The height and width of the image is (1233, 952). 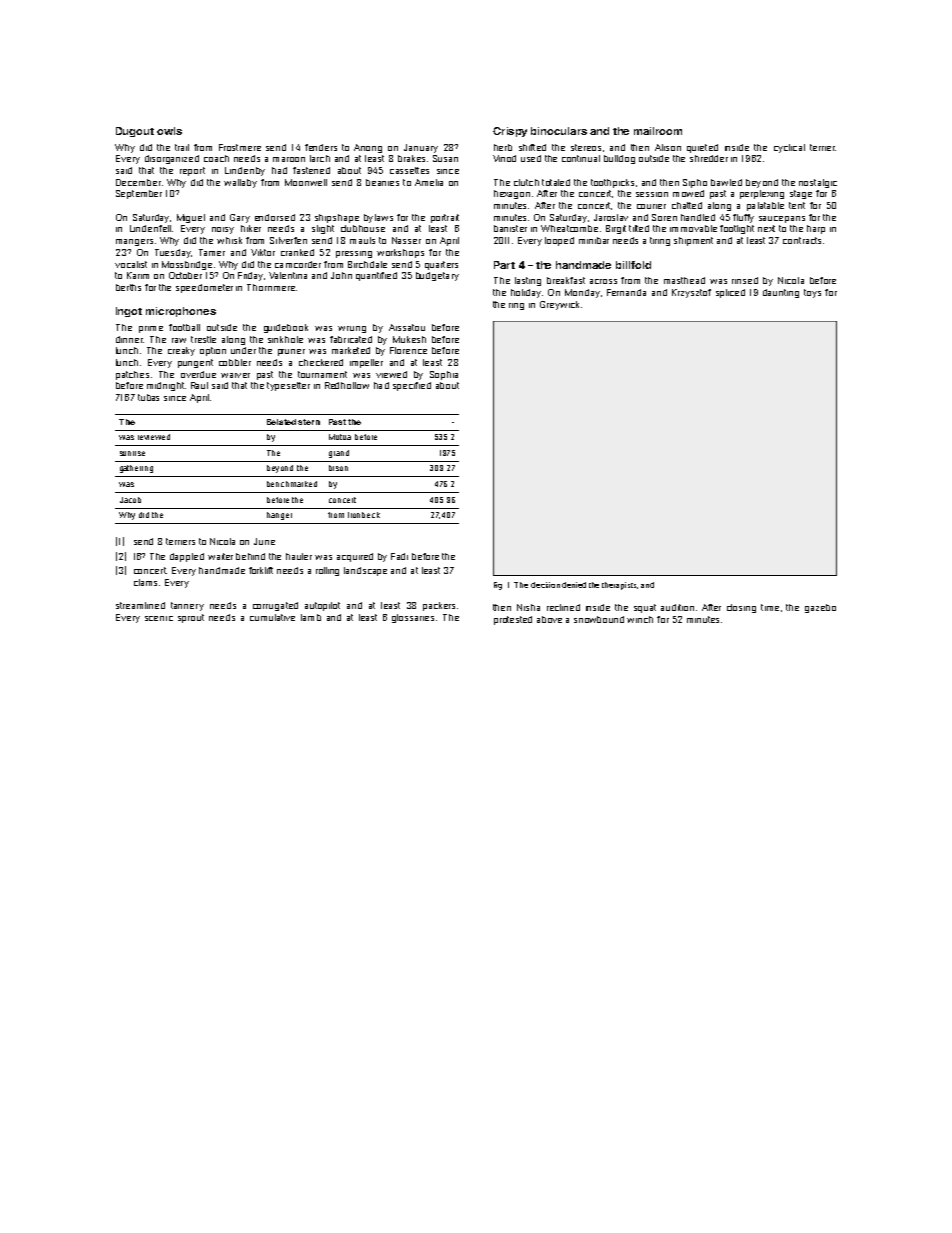 What do you see at coordinates (640, 619) in the image?
I see `winch` at bounding box center [640, 619].
